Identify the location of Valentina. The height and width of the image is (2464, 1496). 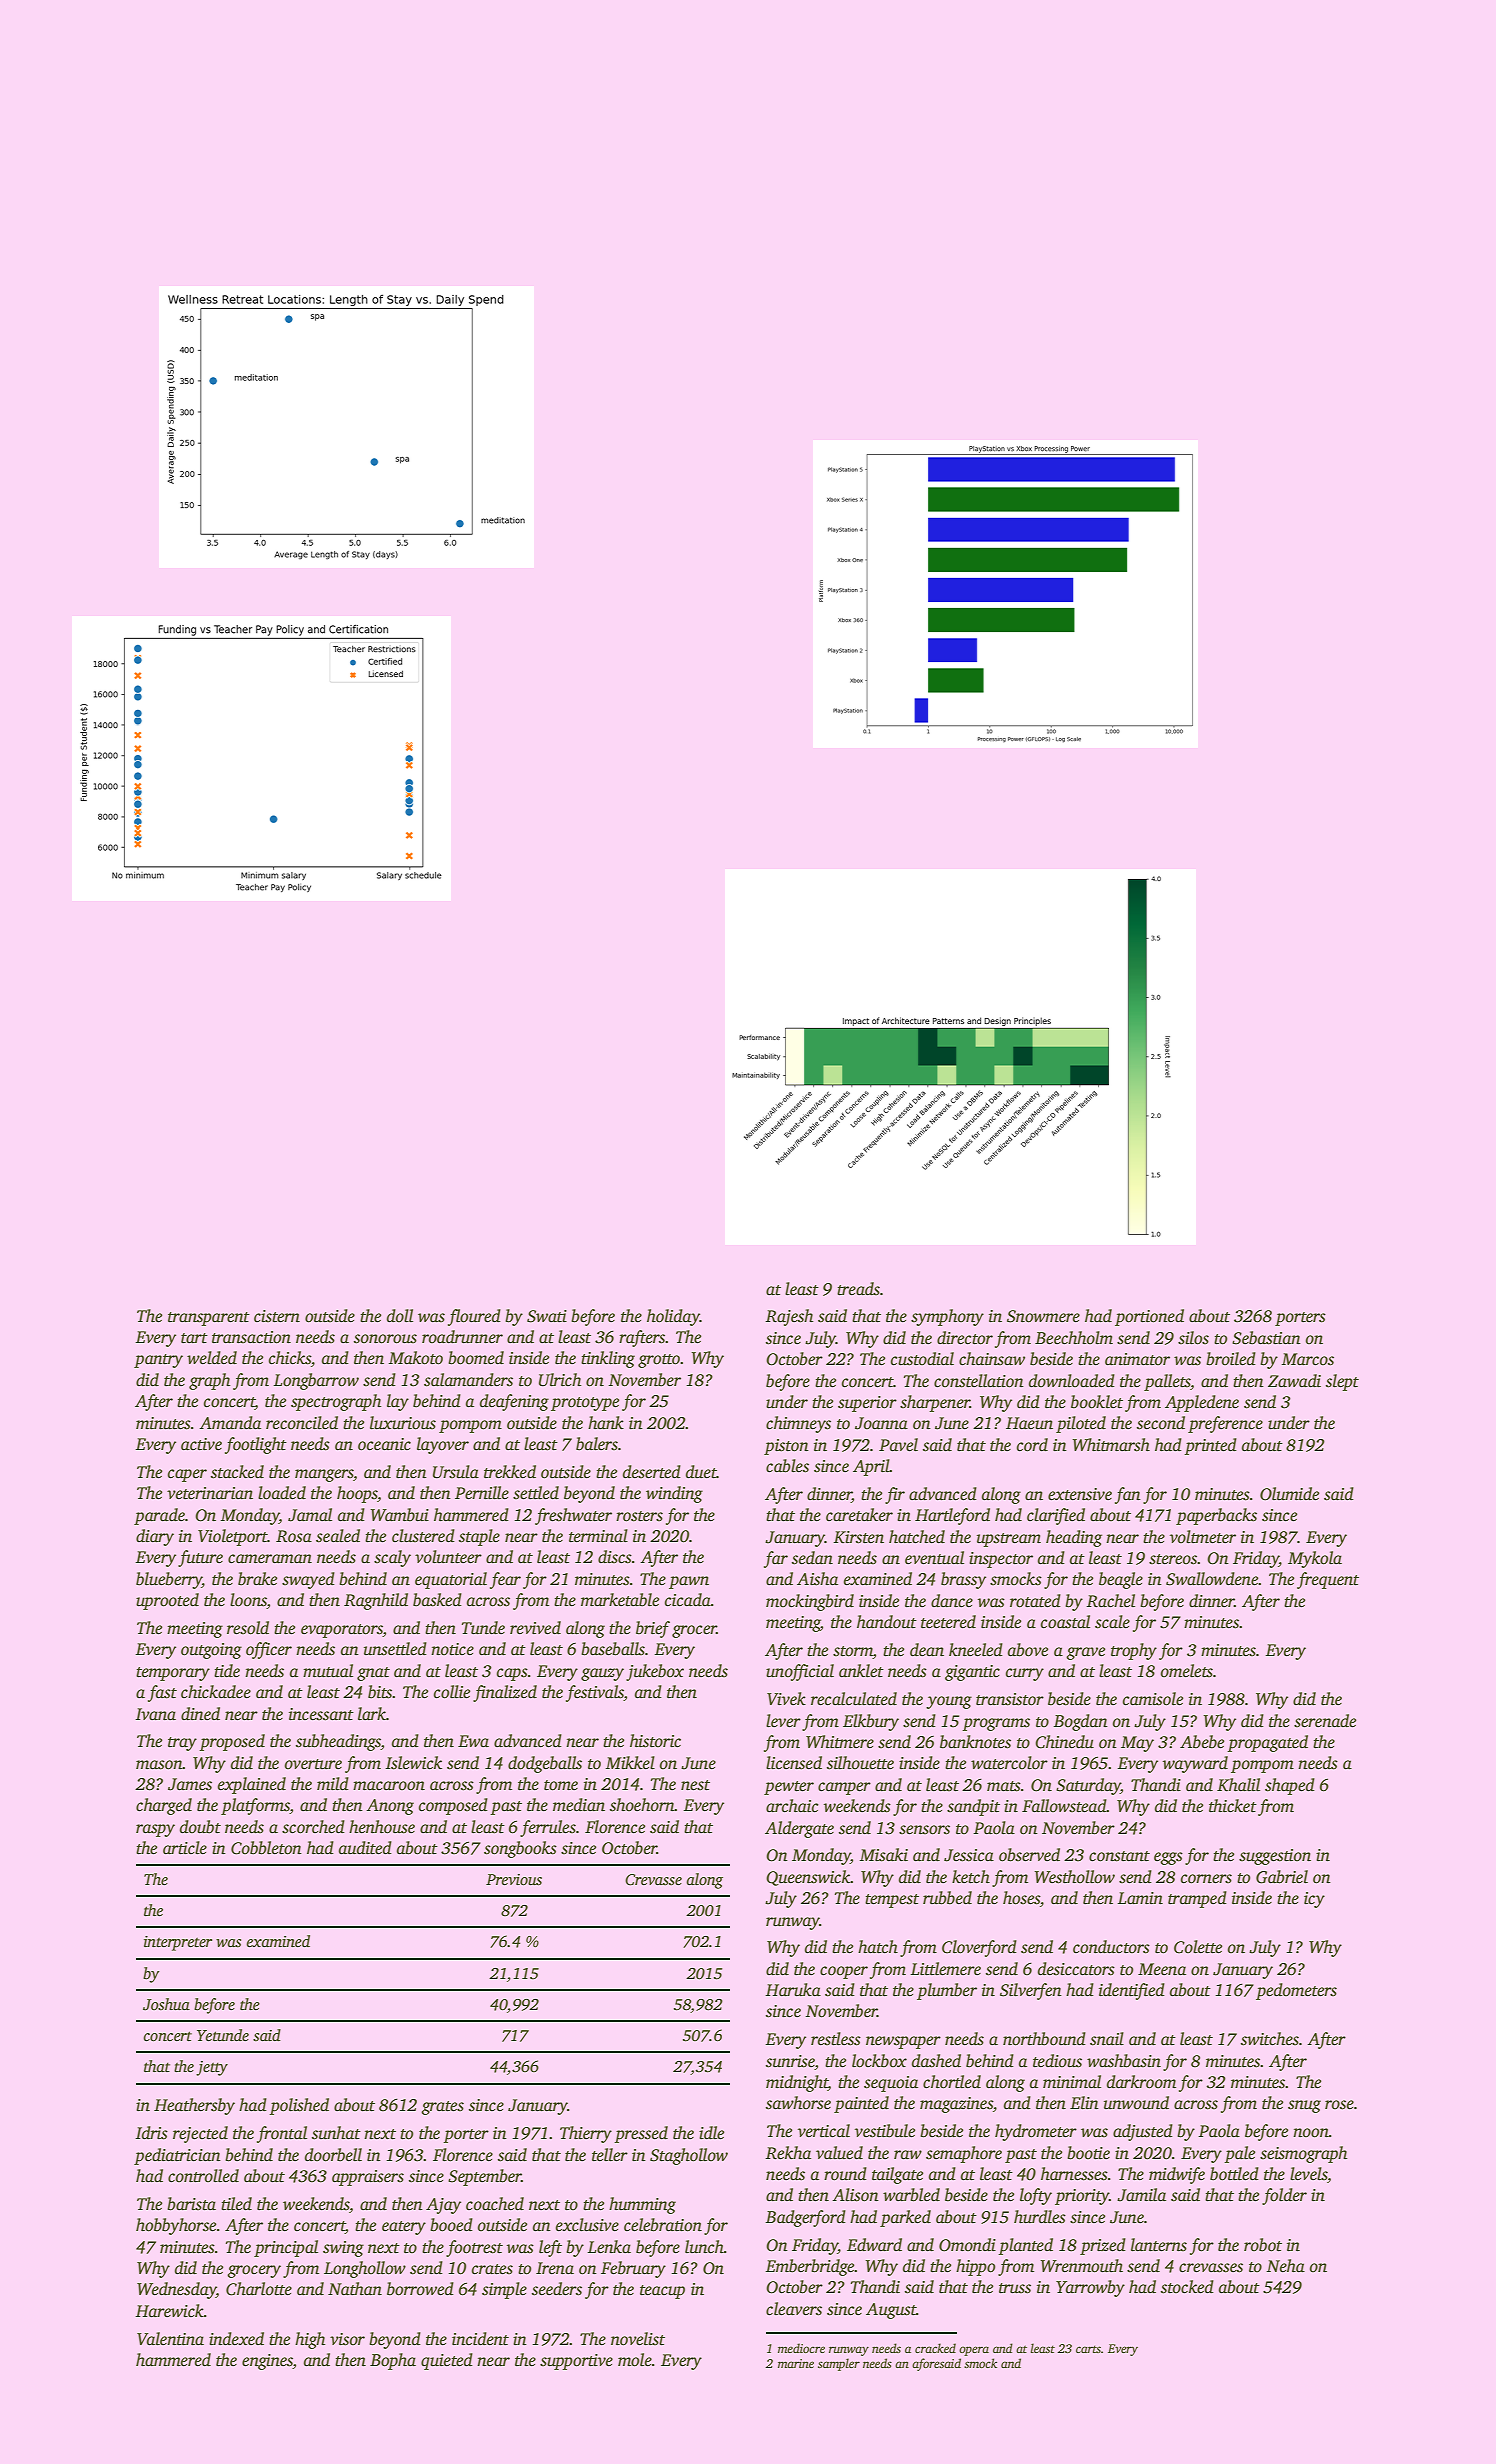
(170, 2339).
